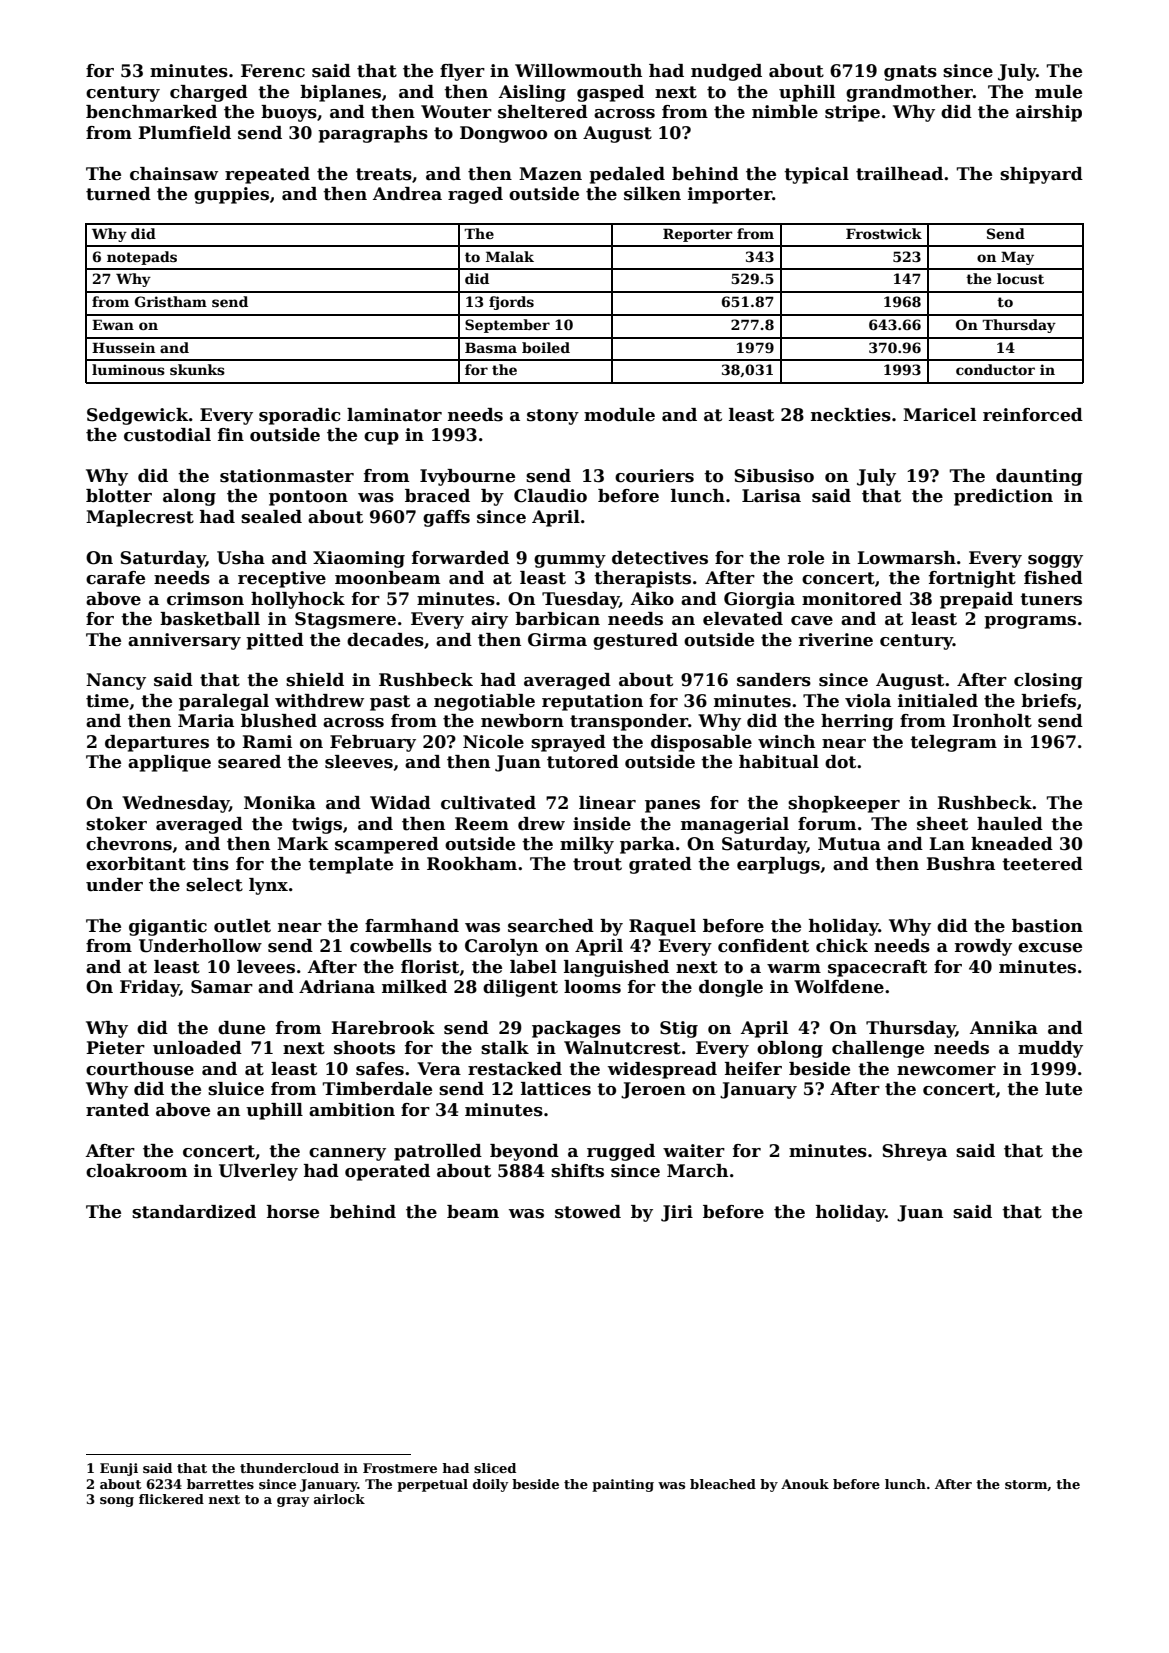 This screenshot has height=1653, width=1169. I want to click on neckties, so click(851, 415).
